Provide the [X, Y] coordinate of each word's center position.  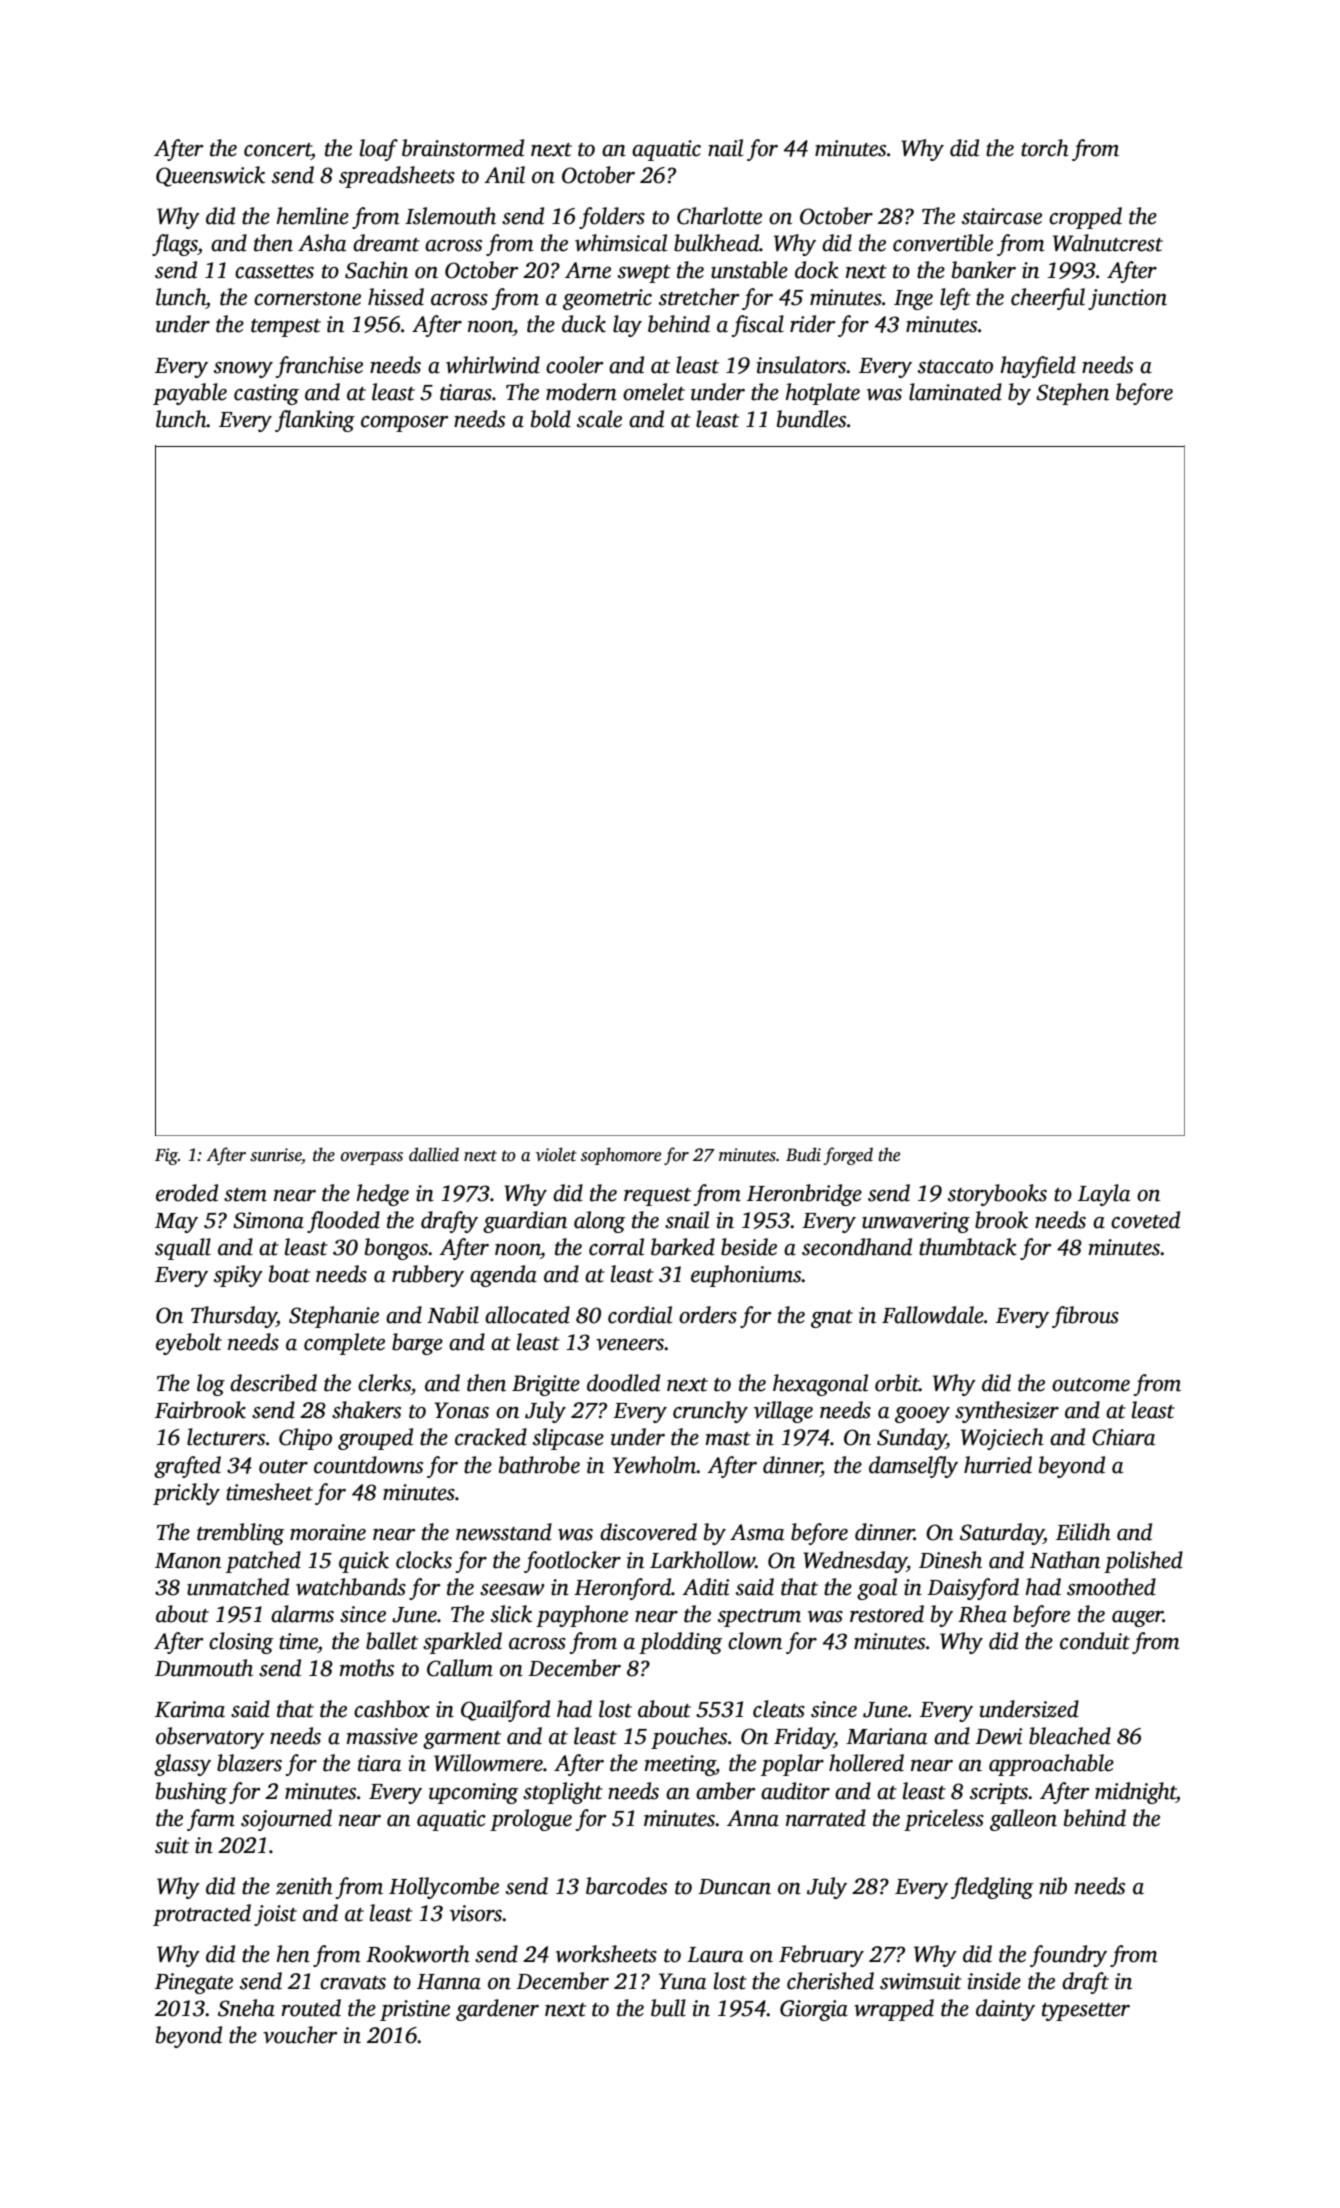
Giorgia [814, 2010]
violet [556, 1154]
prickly [186, 1494]
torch [1045, 148]
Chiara [1123, 1437]
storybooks [997, 1195]
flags [175, 245]
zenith [304, 1886]
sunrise [276, 1155]
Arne [588, 270]
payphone [582, 1616]
